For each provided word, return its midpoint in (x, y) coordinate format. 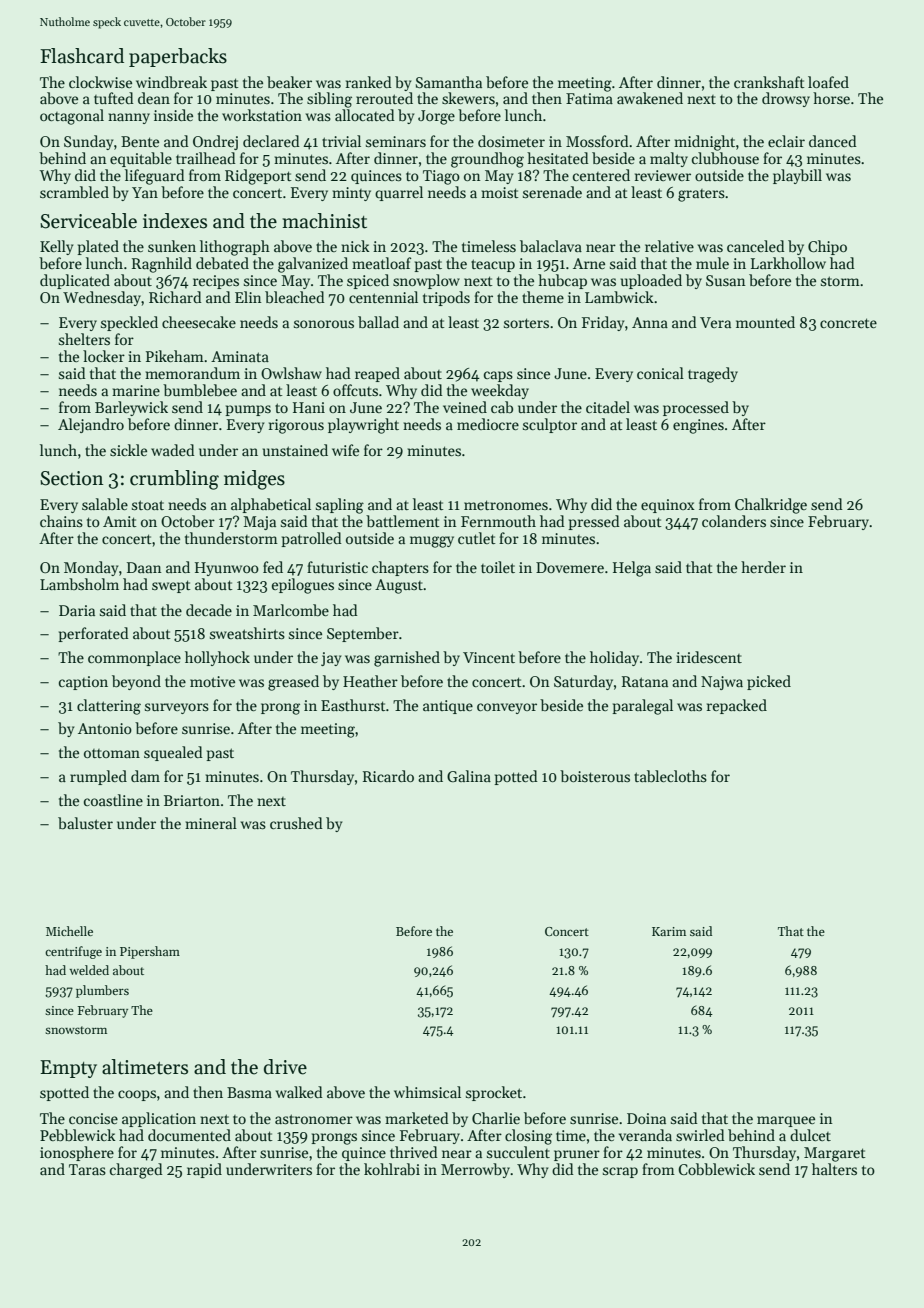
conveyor (507, 708)
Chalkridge (771, 506)
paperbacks (178, 57)
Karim (669, 931)
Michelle (69, 931)
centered (601, 175)
